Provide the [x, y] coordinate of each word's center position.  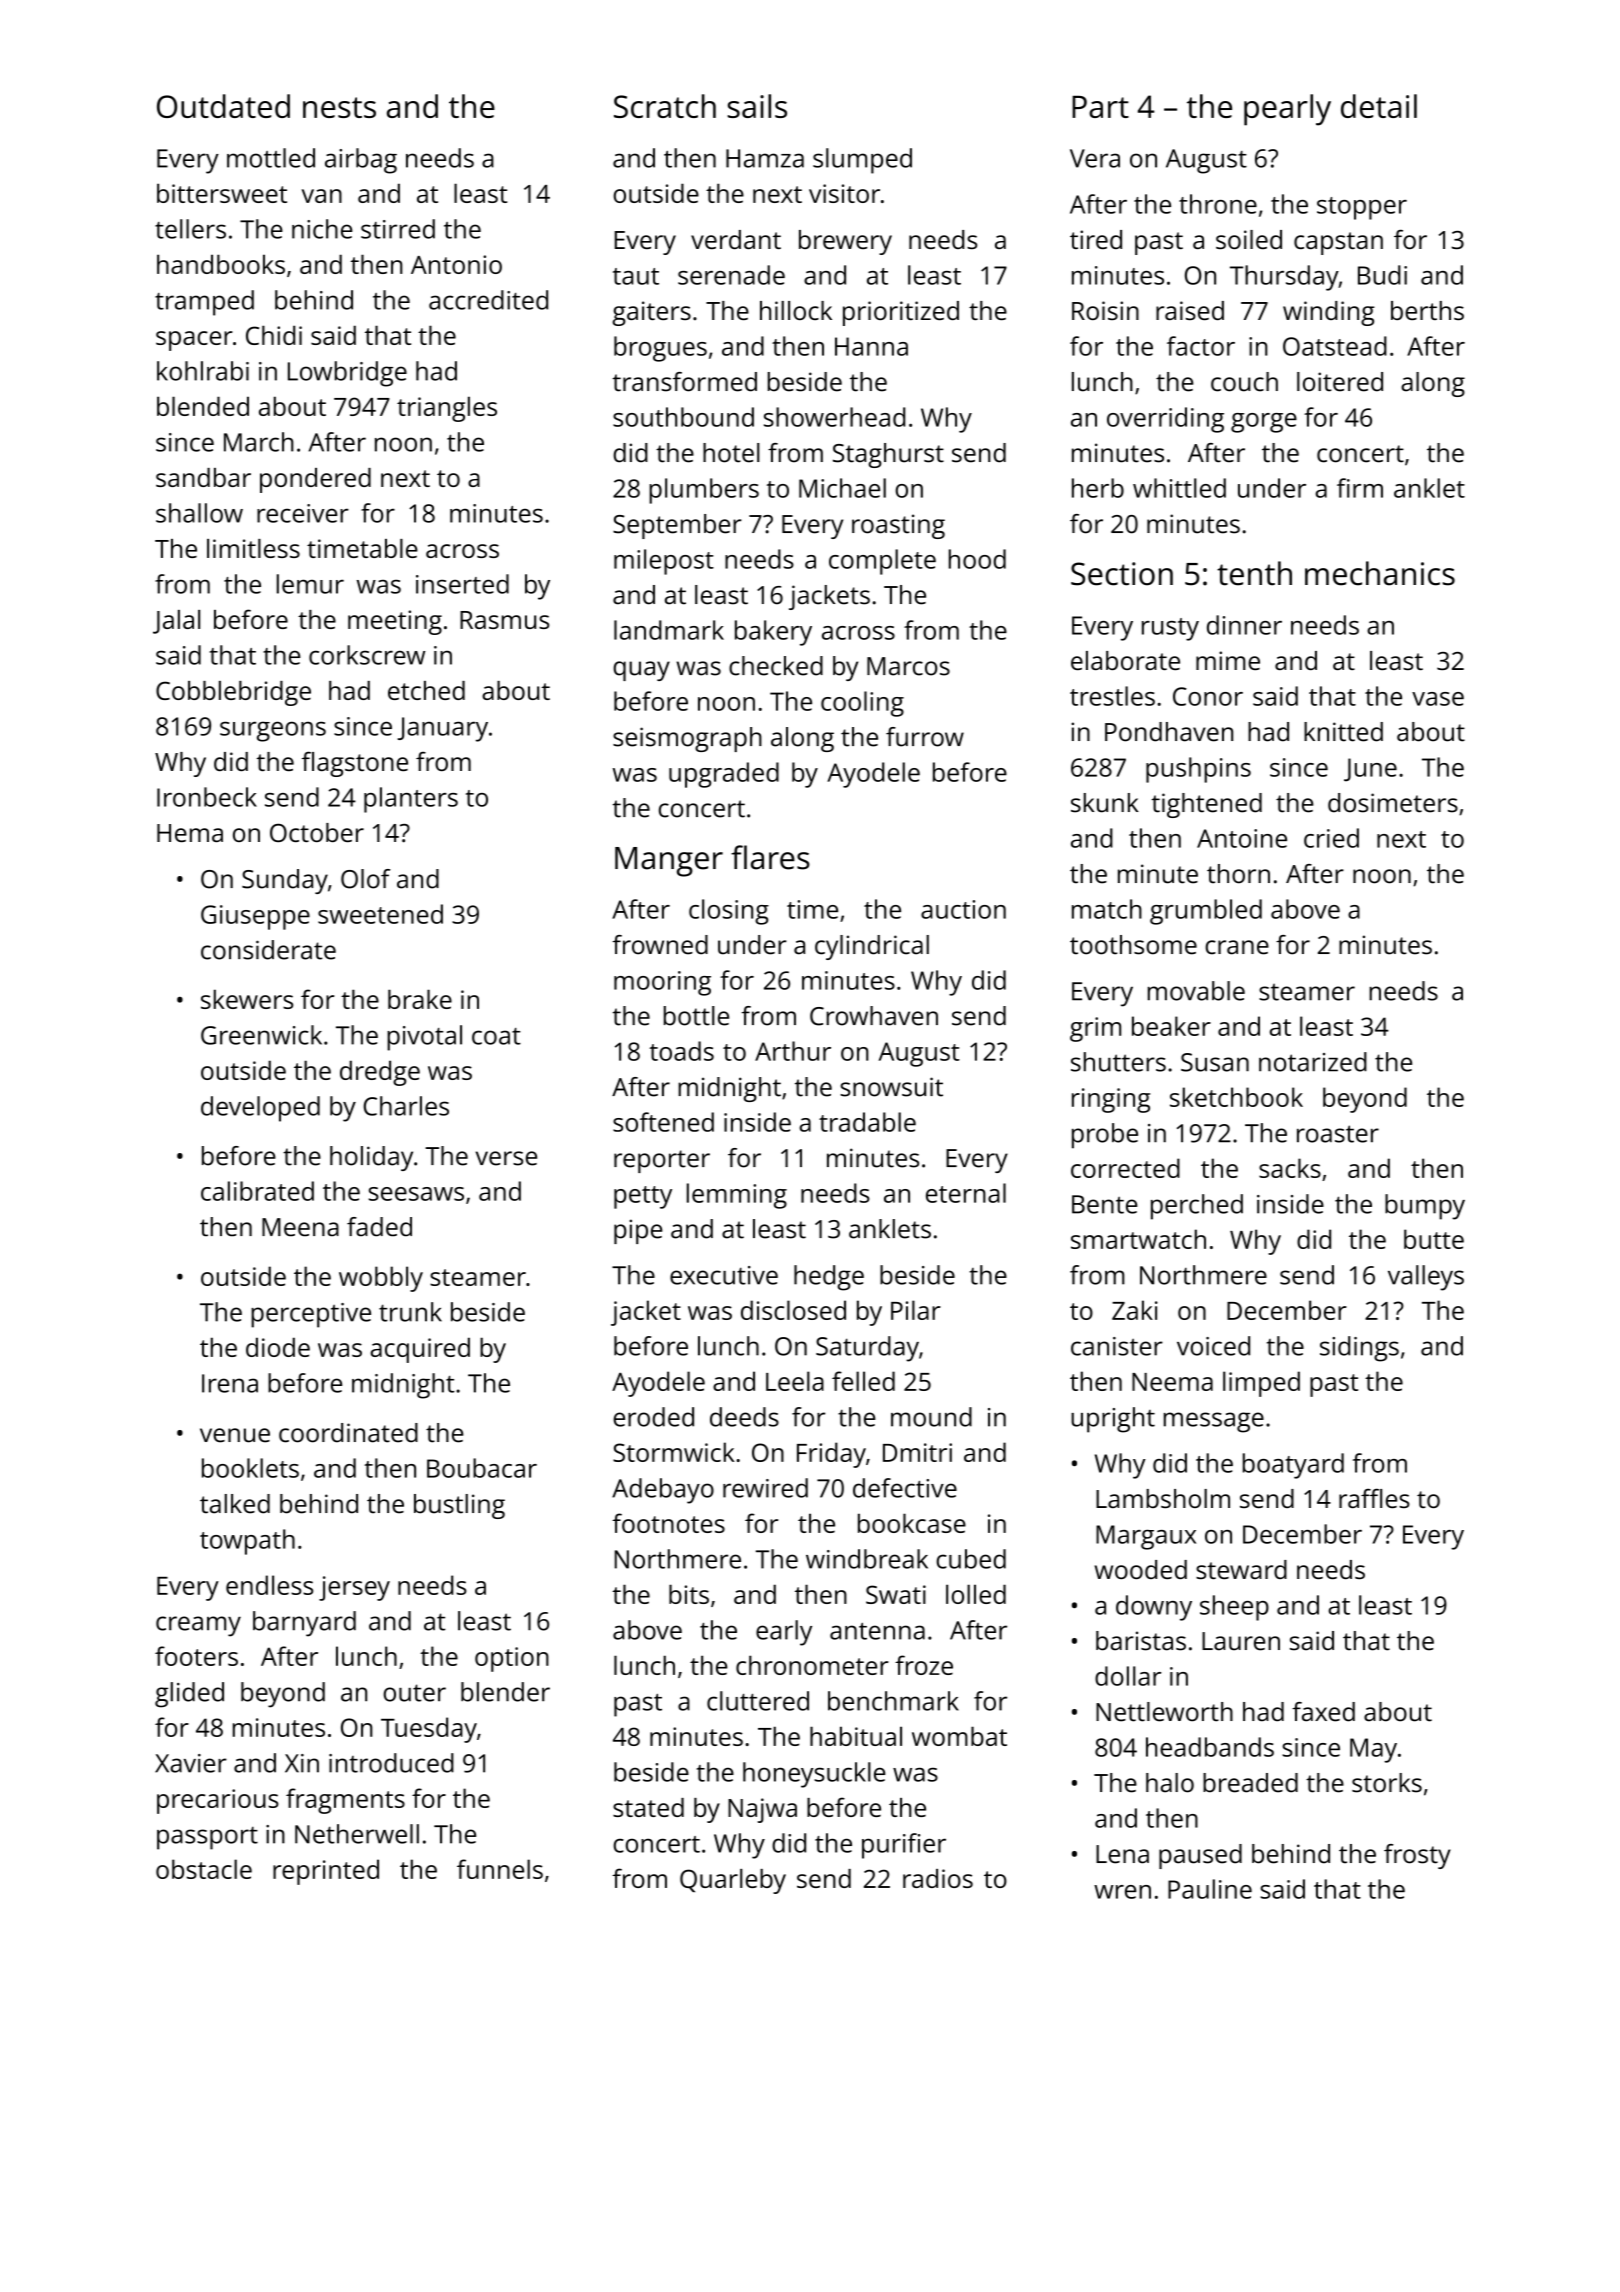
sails [757, 106]
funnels [500, 1869]
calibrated [257, 1191]
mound [931, 1417]
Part [1100, 107]
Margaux [1146, 1537]
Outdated [223, 106]
